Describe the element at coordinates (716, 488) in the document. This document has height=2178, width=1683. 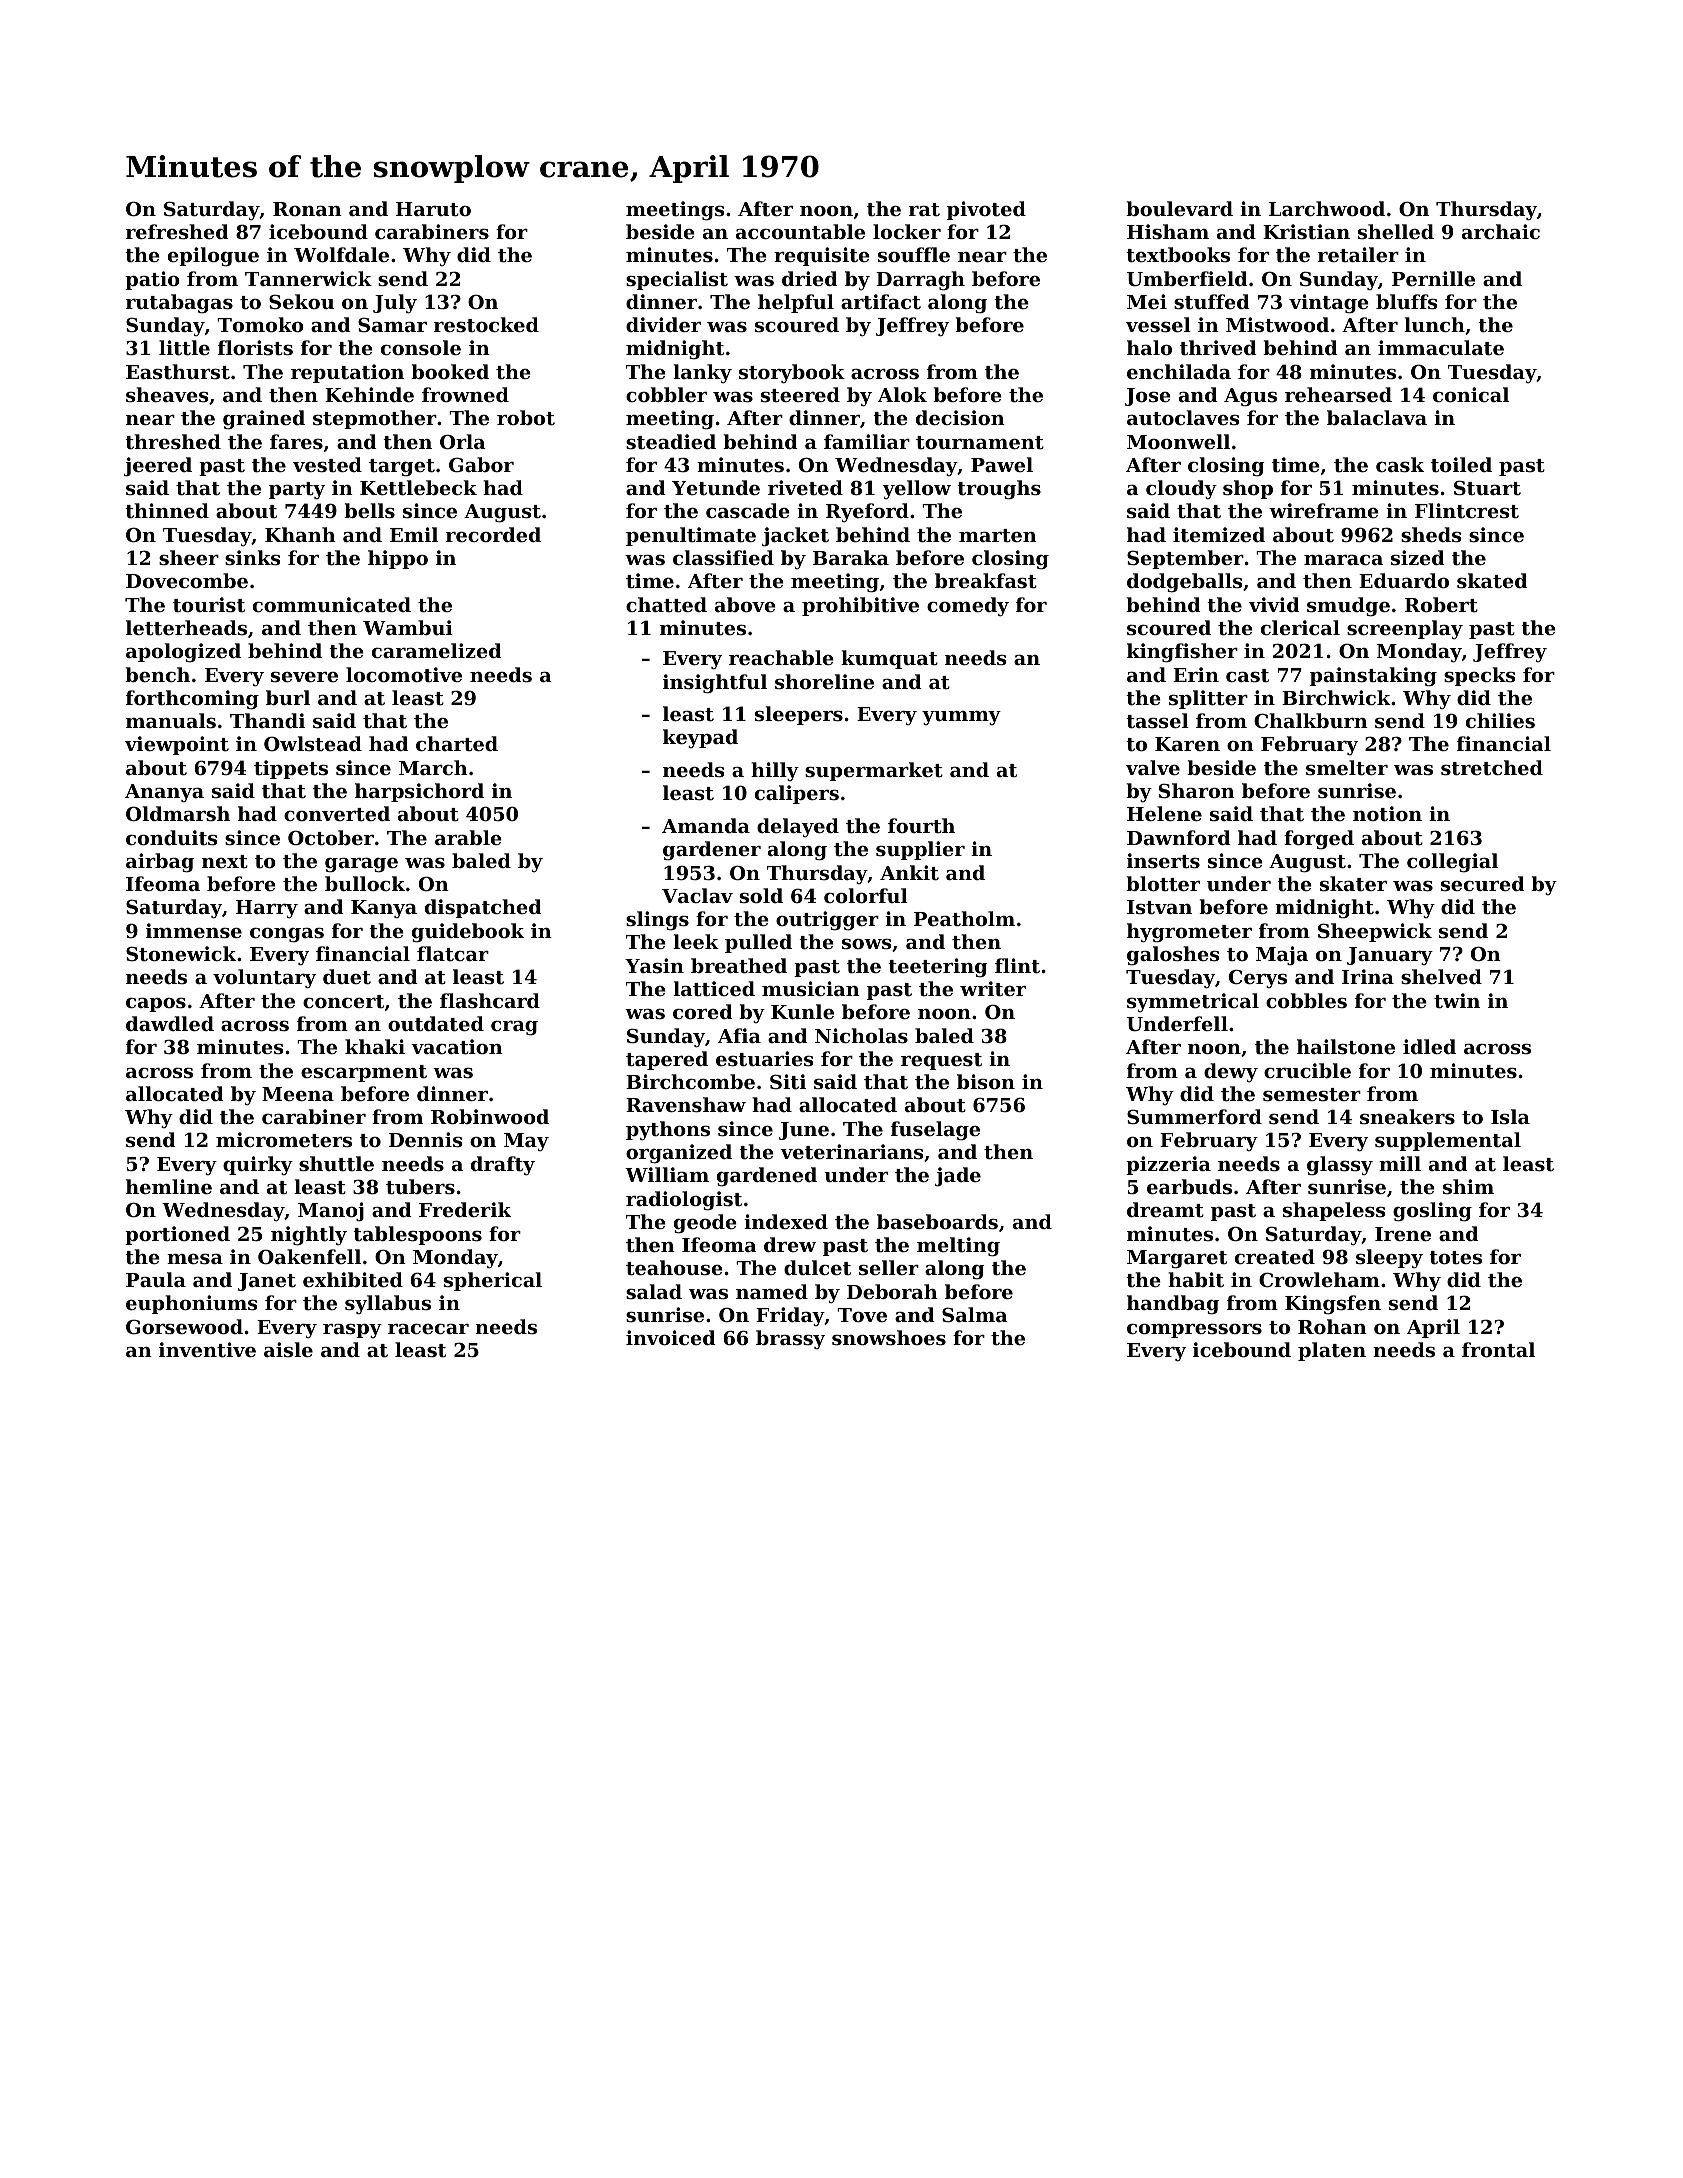
I see `Yetunde` at that location.
